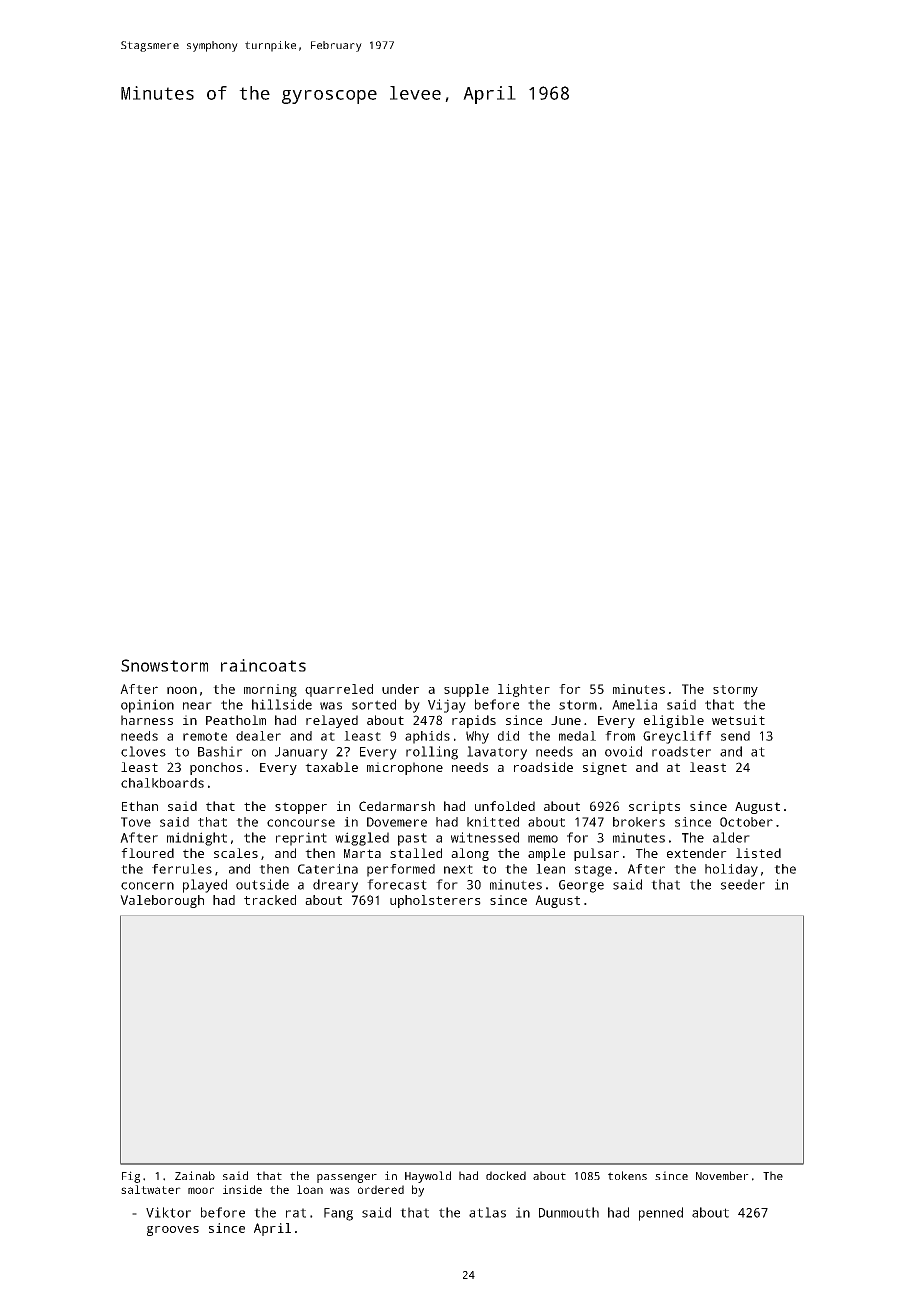 The width and height of the screenshot is (924, 1308). Describe the element at coordinates (758, 853) in the screenshot. I see `listed` at that location.
